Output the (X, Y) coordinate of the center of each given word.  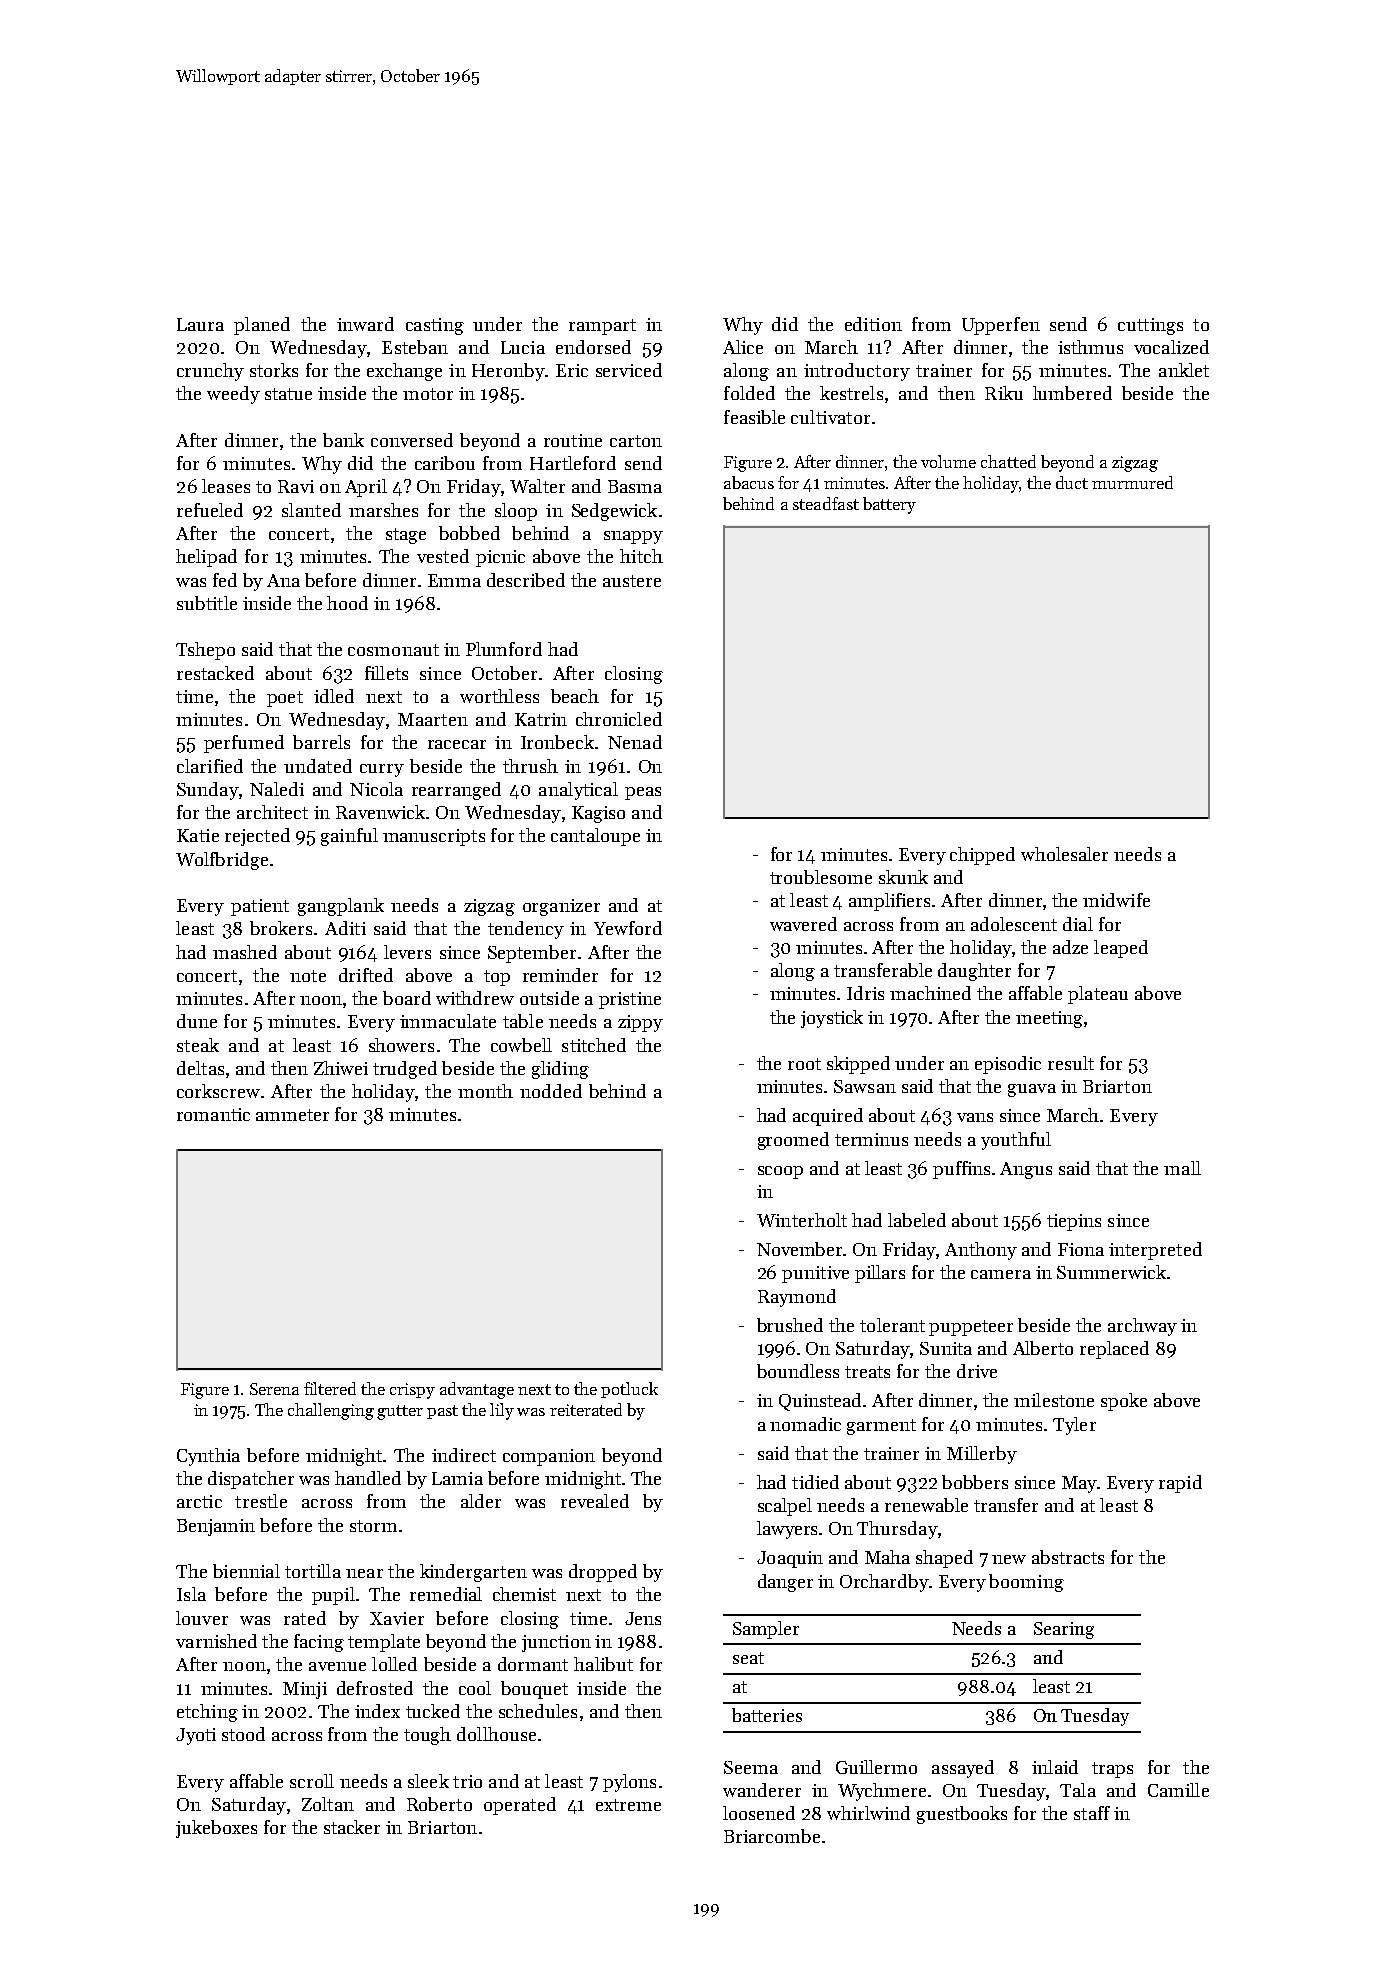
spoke (1124, 1402)
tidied (815, 1482)
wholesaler (1064, 854)
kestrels (851, 393)
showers (401, 1045)
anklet (1184, 370)
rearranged (456, 791)
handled (368, 1478)
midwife (1116, 900)
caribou (445, 463)
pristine (630, 1000)
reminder (560, 975)
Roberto (439, 1804)
